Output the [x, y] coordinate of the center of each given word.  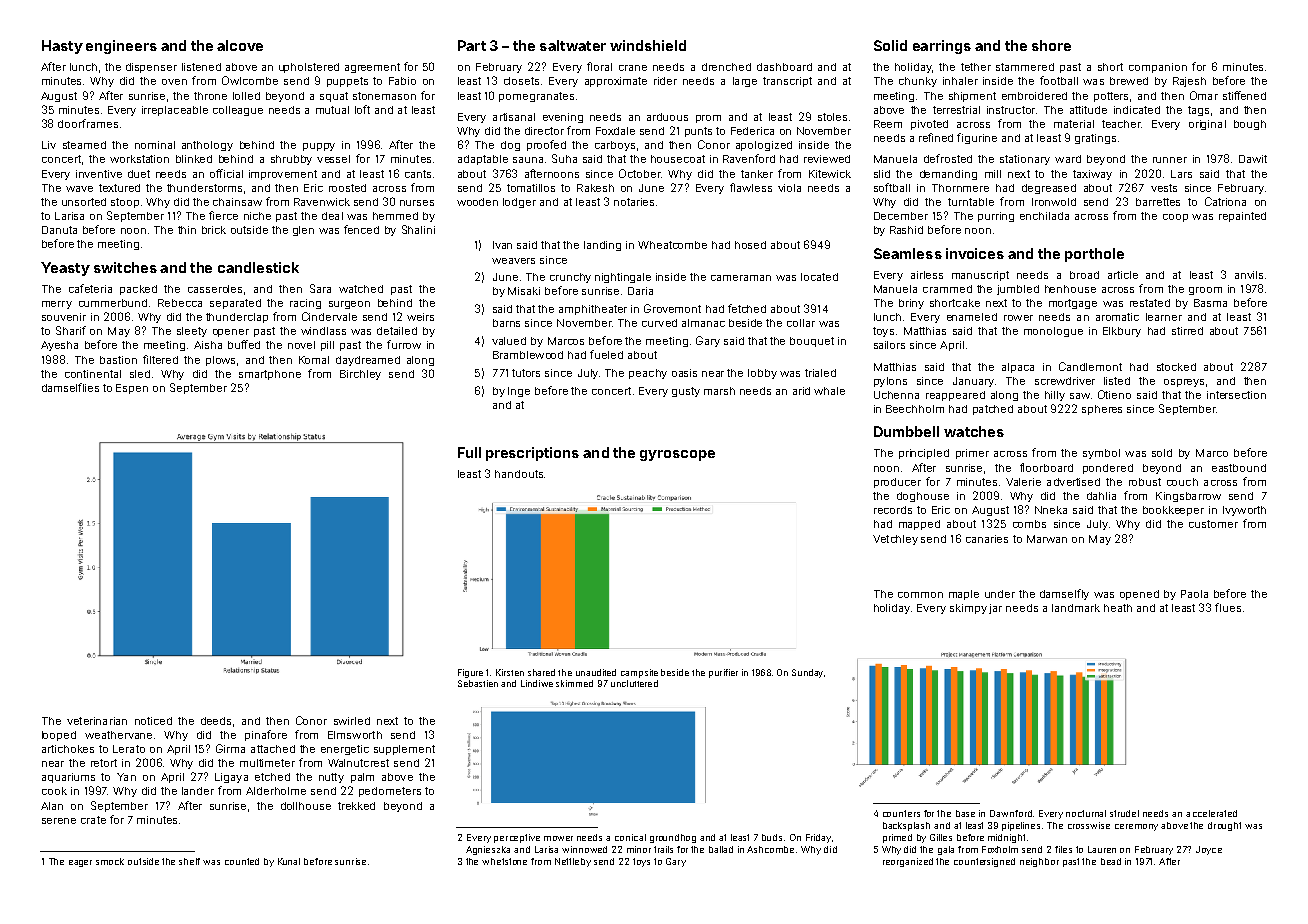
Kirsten [510, 672]
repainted [1242, 217]
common [920, 595]
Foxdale [615, 131]
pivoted [929, 125]
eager [80, 863]
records [893, 510]
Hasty [62, 47]
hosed [750, 245]
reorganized [908, 862]
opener [231, 333]
